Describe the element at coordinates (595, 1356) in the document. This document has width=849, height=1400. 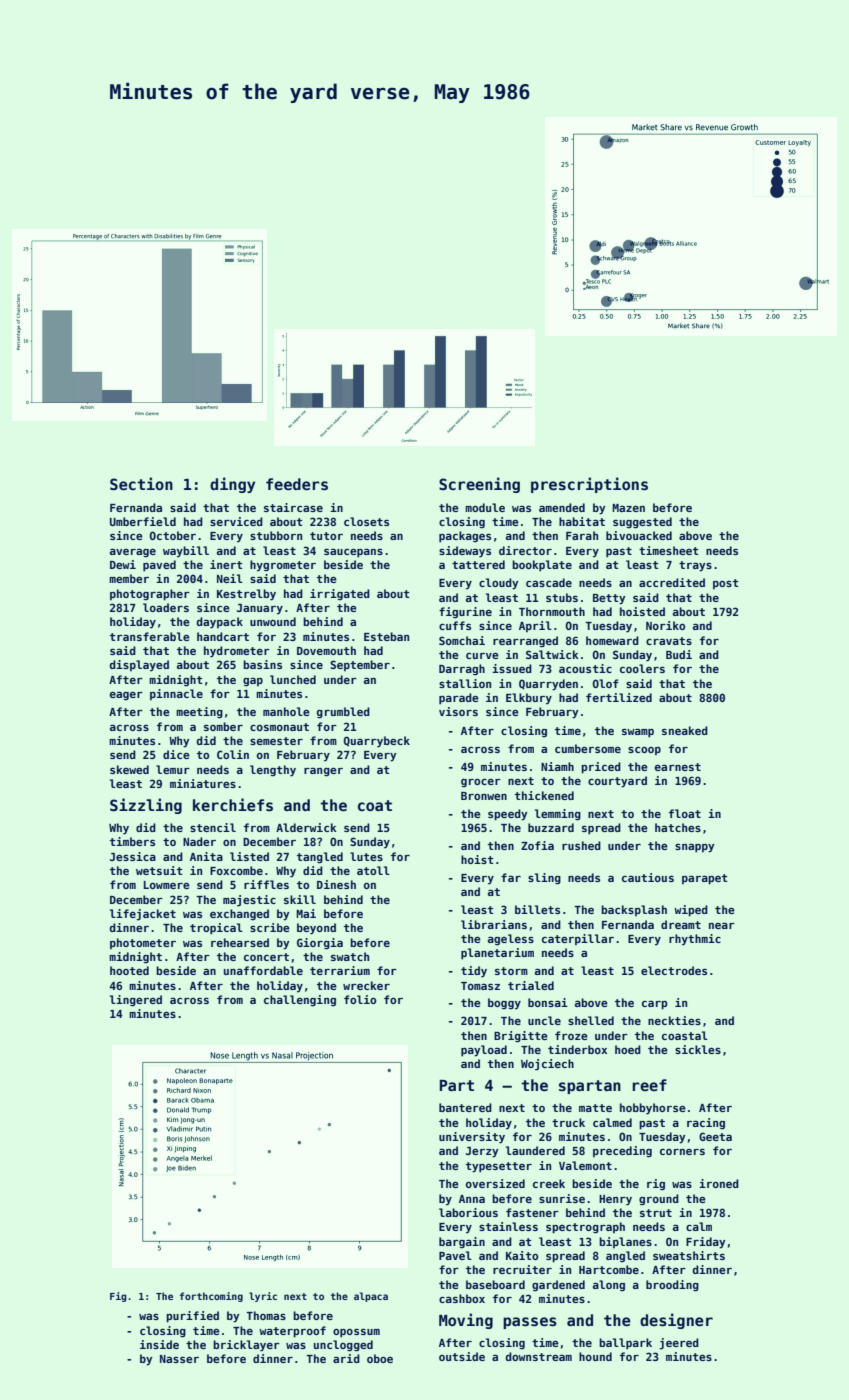
I see `hound` at that location.
